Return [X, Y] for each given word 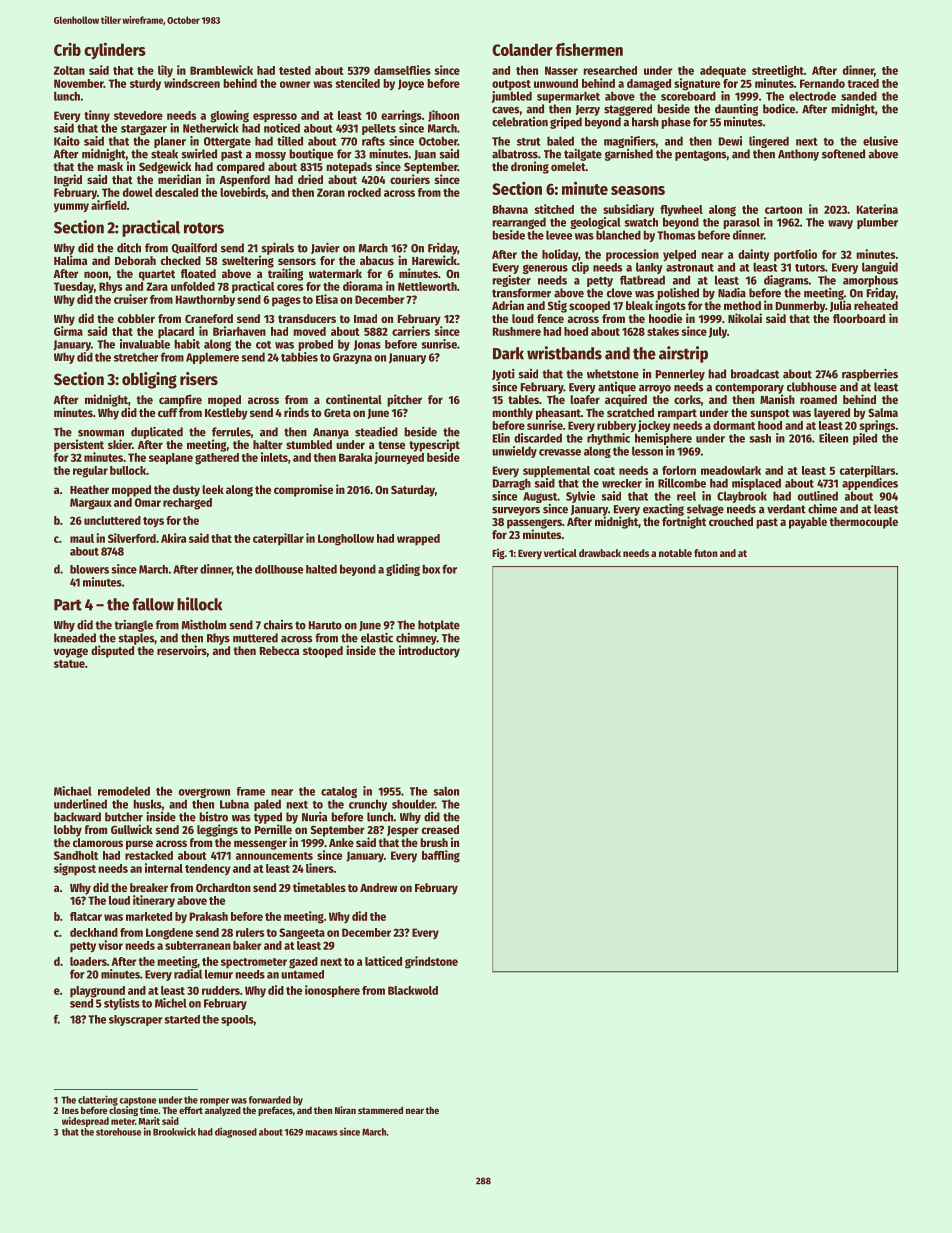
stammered [380, 1110]
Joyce [411, 84]
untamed [302, 974]
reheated [876, 305]
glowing [229, 116]
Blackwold [413, 990]
